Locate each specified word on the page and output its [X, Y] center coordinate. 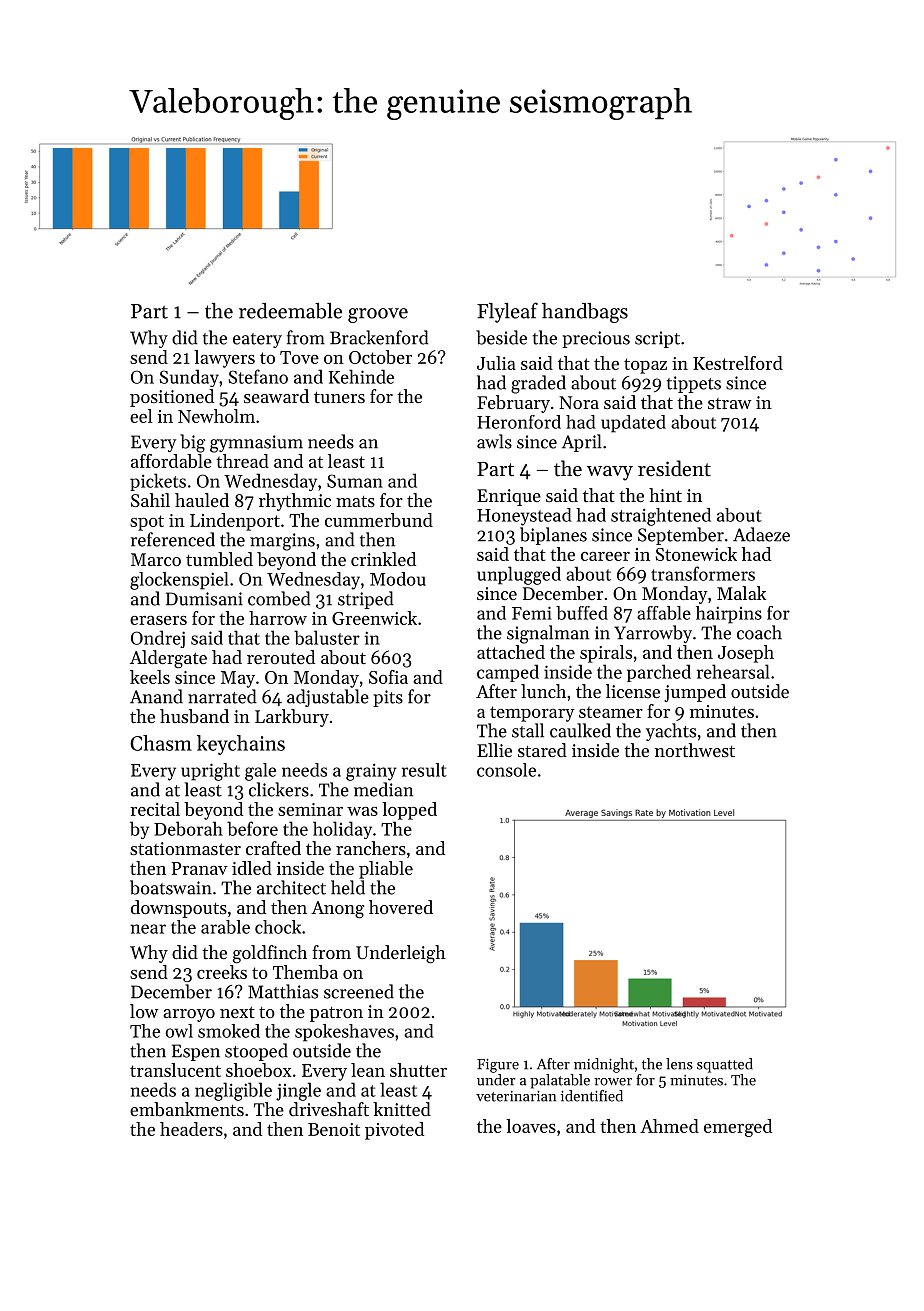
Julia [496, 363]
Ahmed [669, 1126]
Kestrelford [738, 363]
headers [191, 1129]
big [193, 443]
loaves [531, 1126]
